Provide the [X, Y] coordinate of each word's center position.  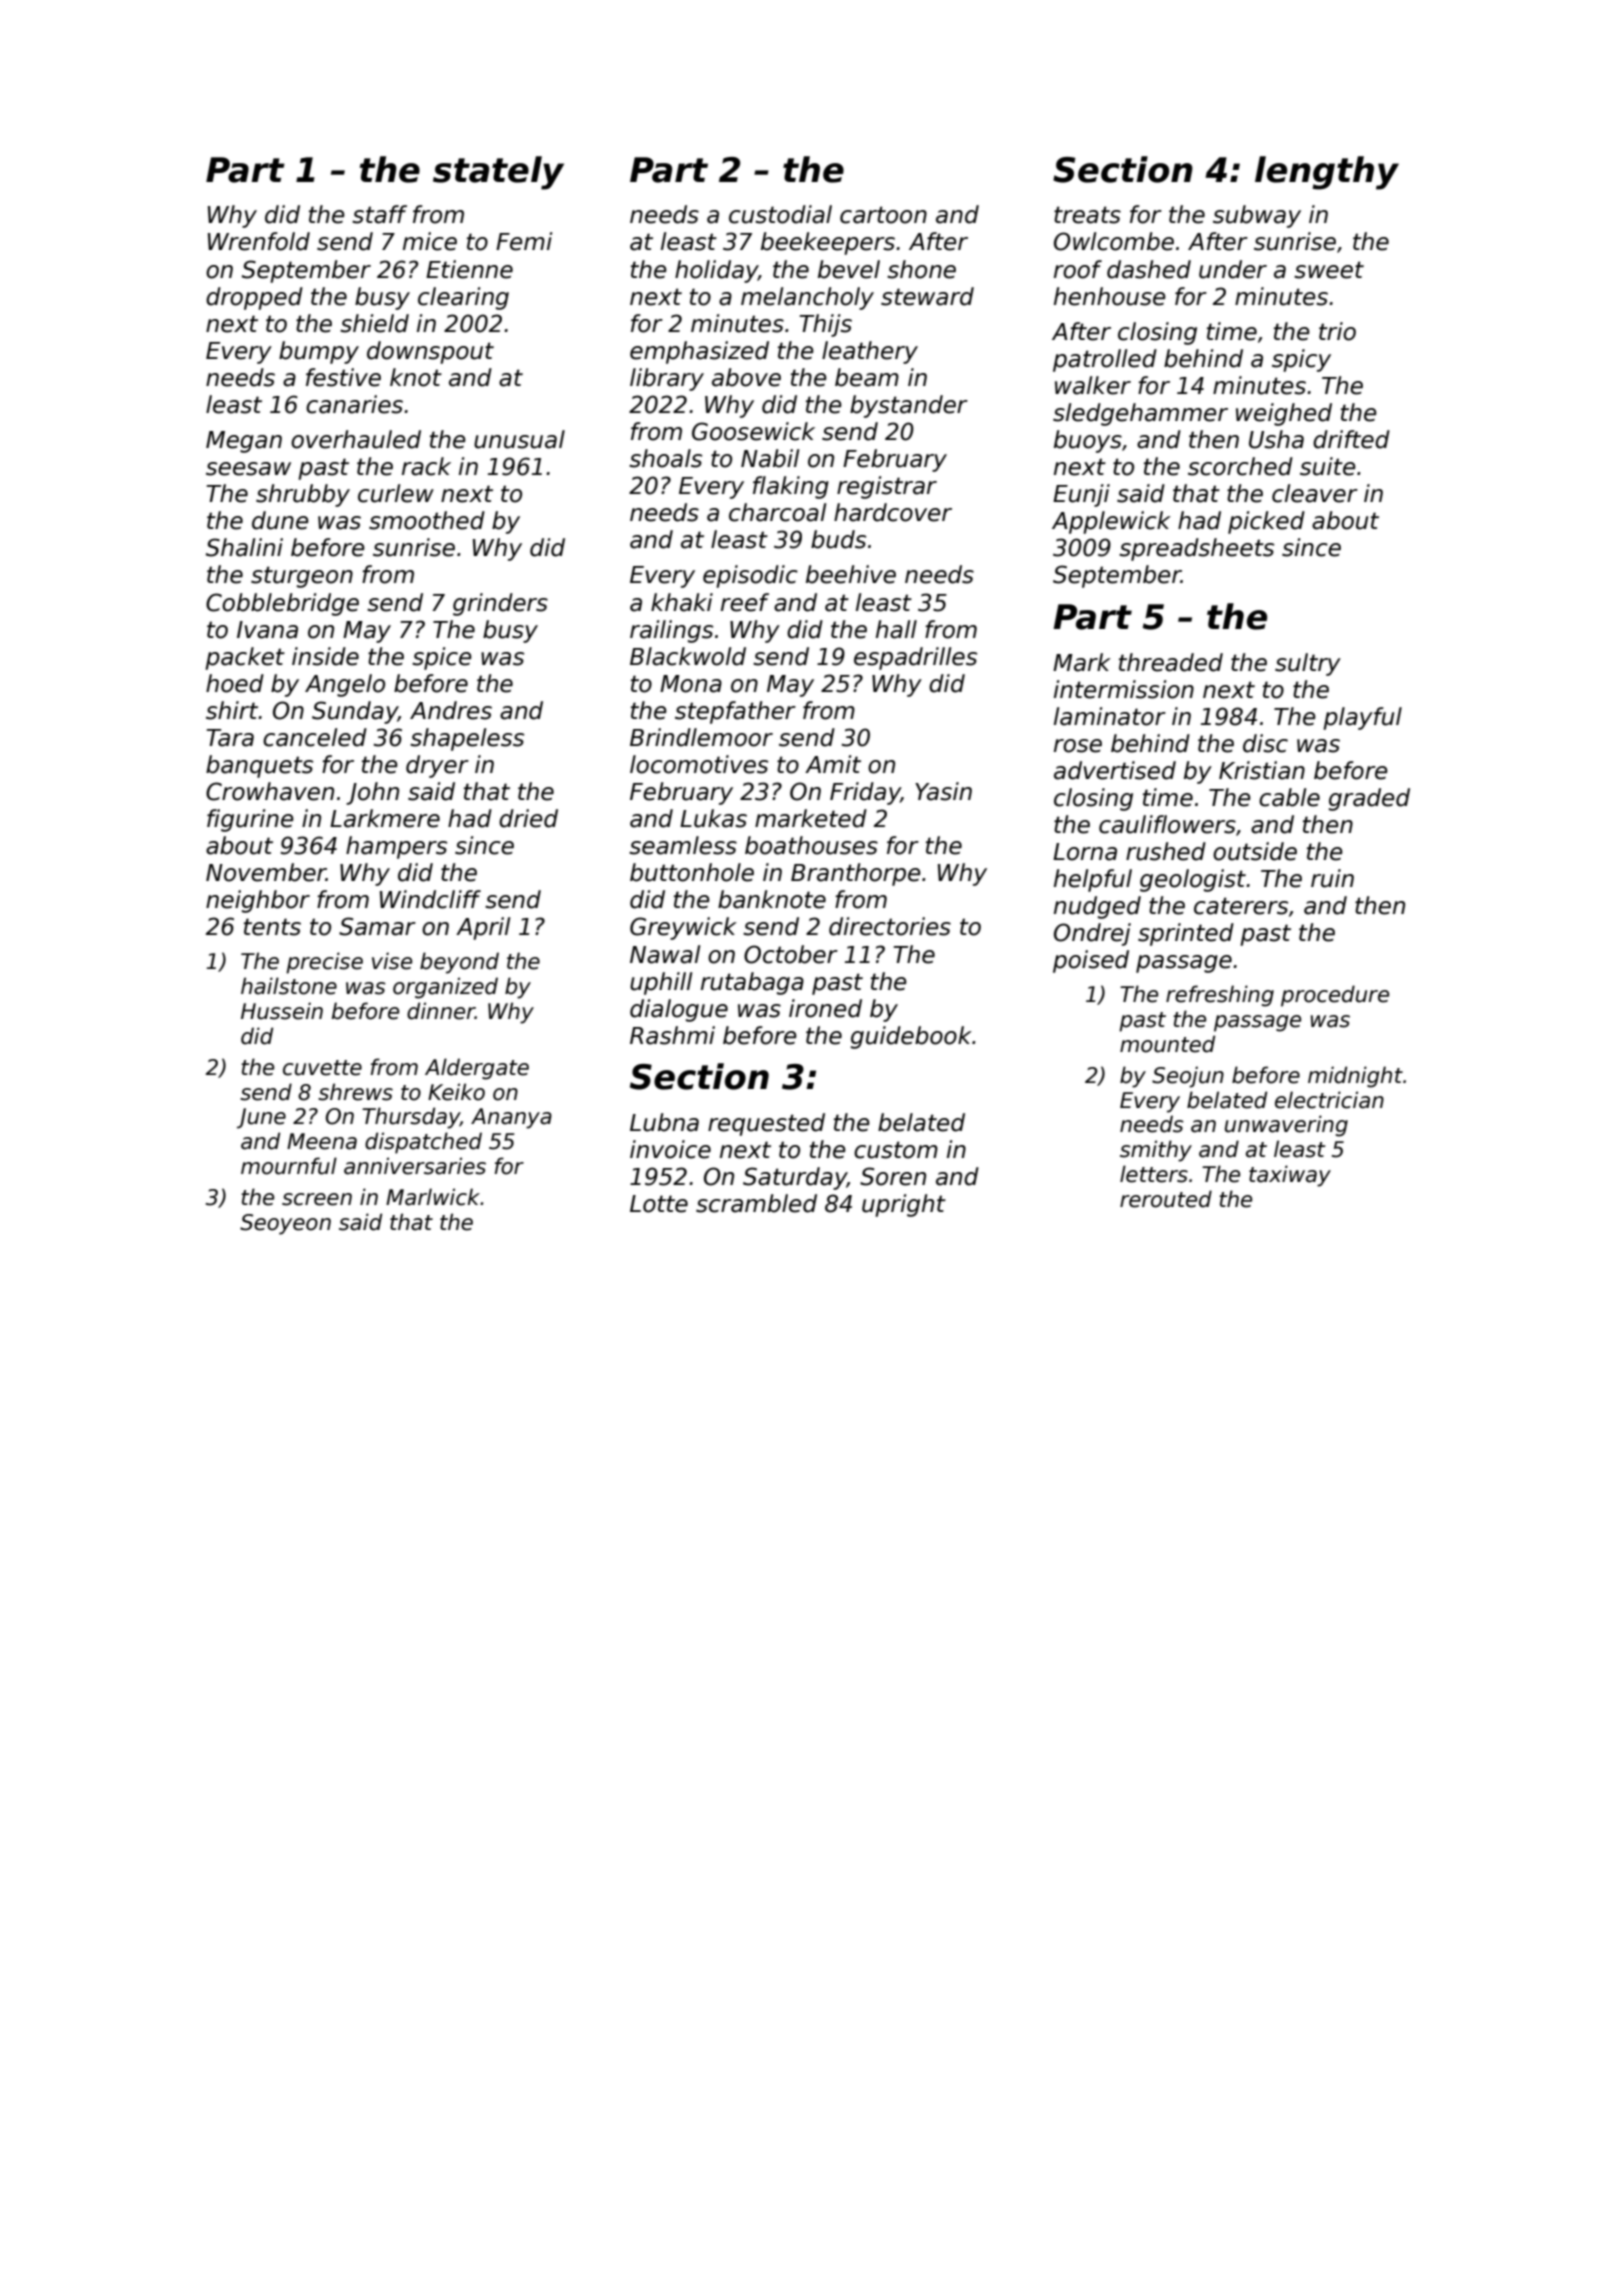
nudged [1097, 907]
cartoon [883, 215]
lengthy [1327, 173]
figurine [250, 820]
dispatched [423, 1143]
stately [498, 173]
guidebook [911, 1037]
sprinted [1186, 934]
